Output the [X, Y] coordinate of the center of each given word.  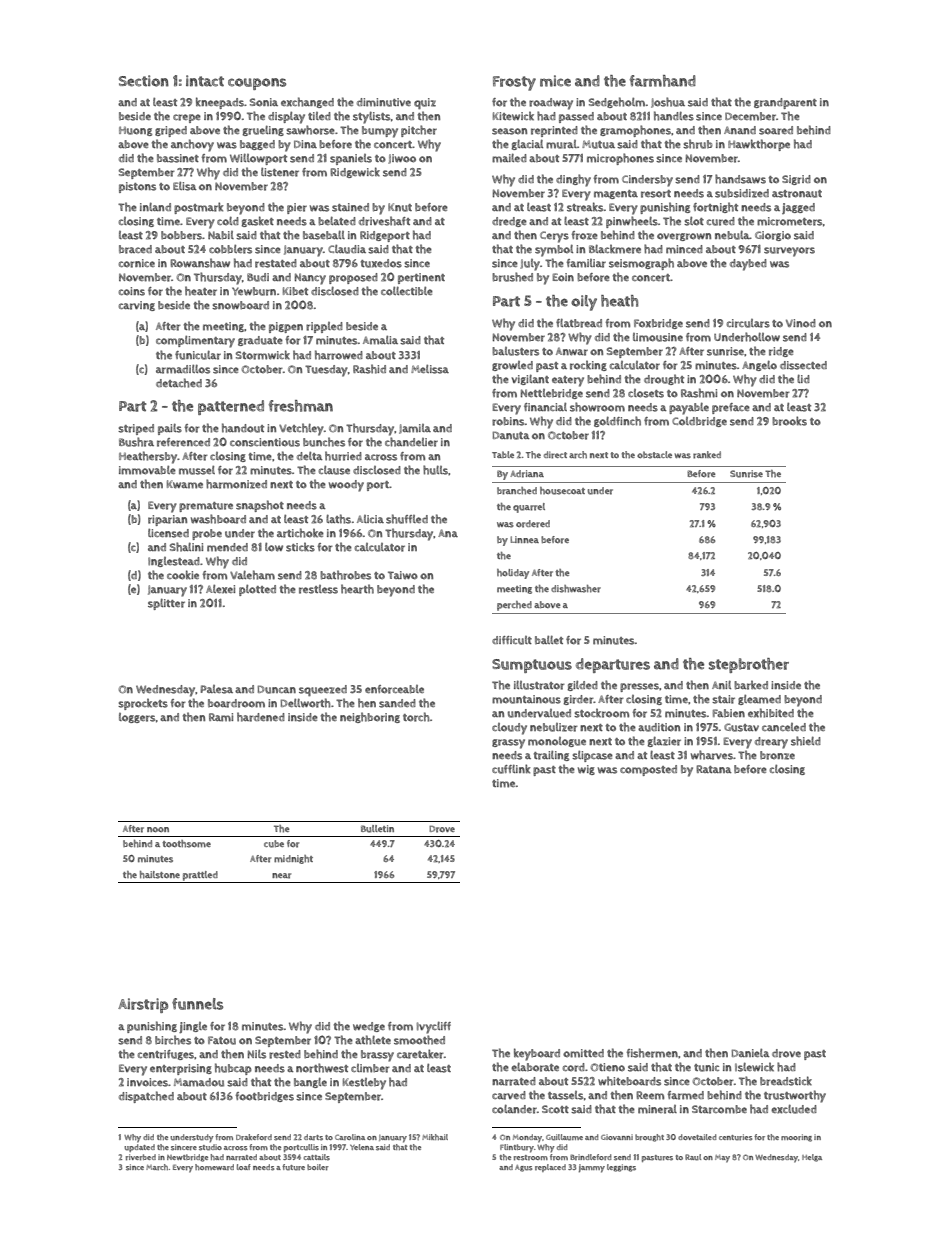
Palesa [217, 689]
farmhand [663, 81]
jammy [592, 1168]
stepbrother [749, 665]
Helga [812, 1158]
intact [205, 81]
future [293, 1167]
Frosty [514, 83]
